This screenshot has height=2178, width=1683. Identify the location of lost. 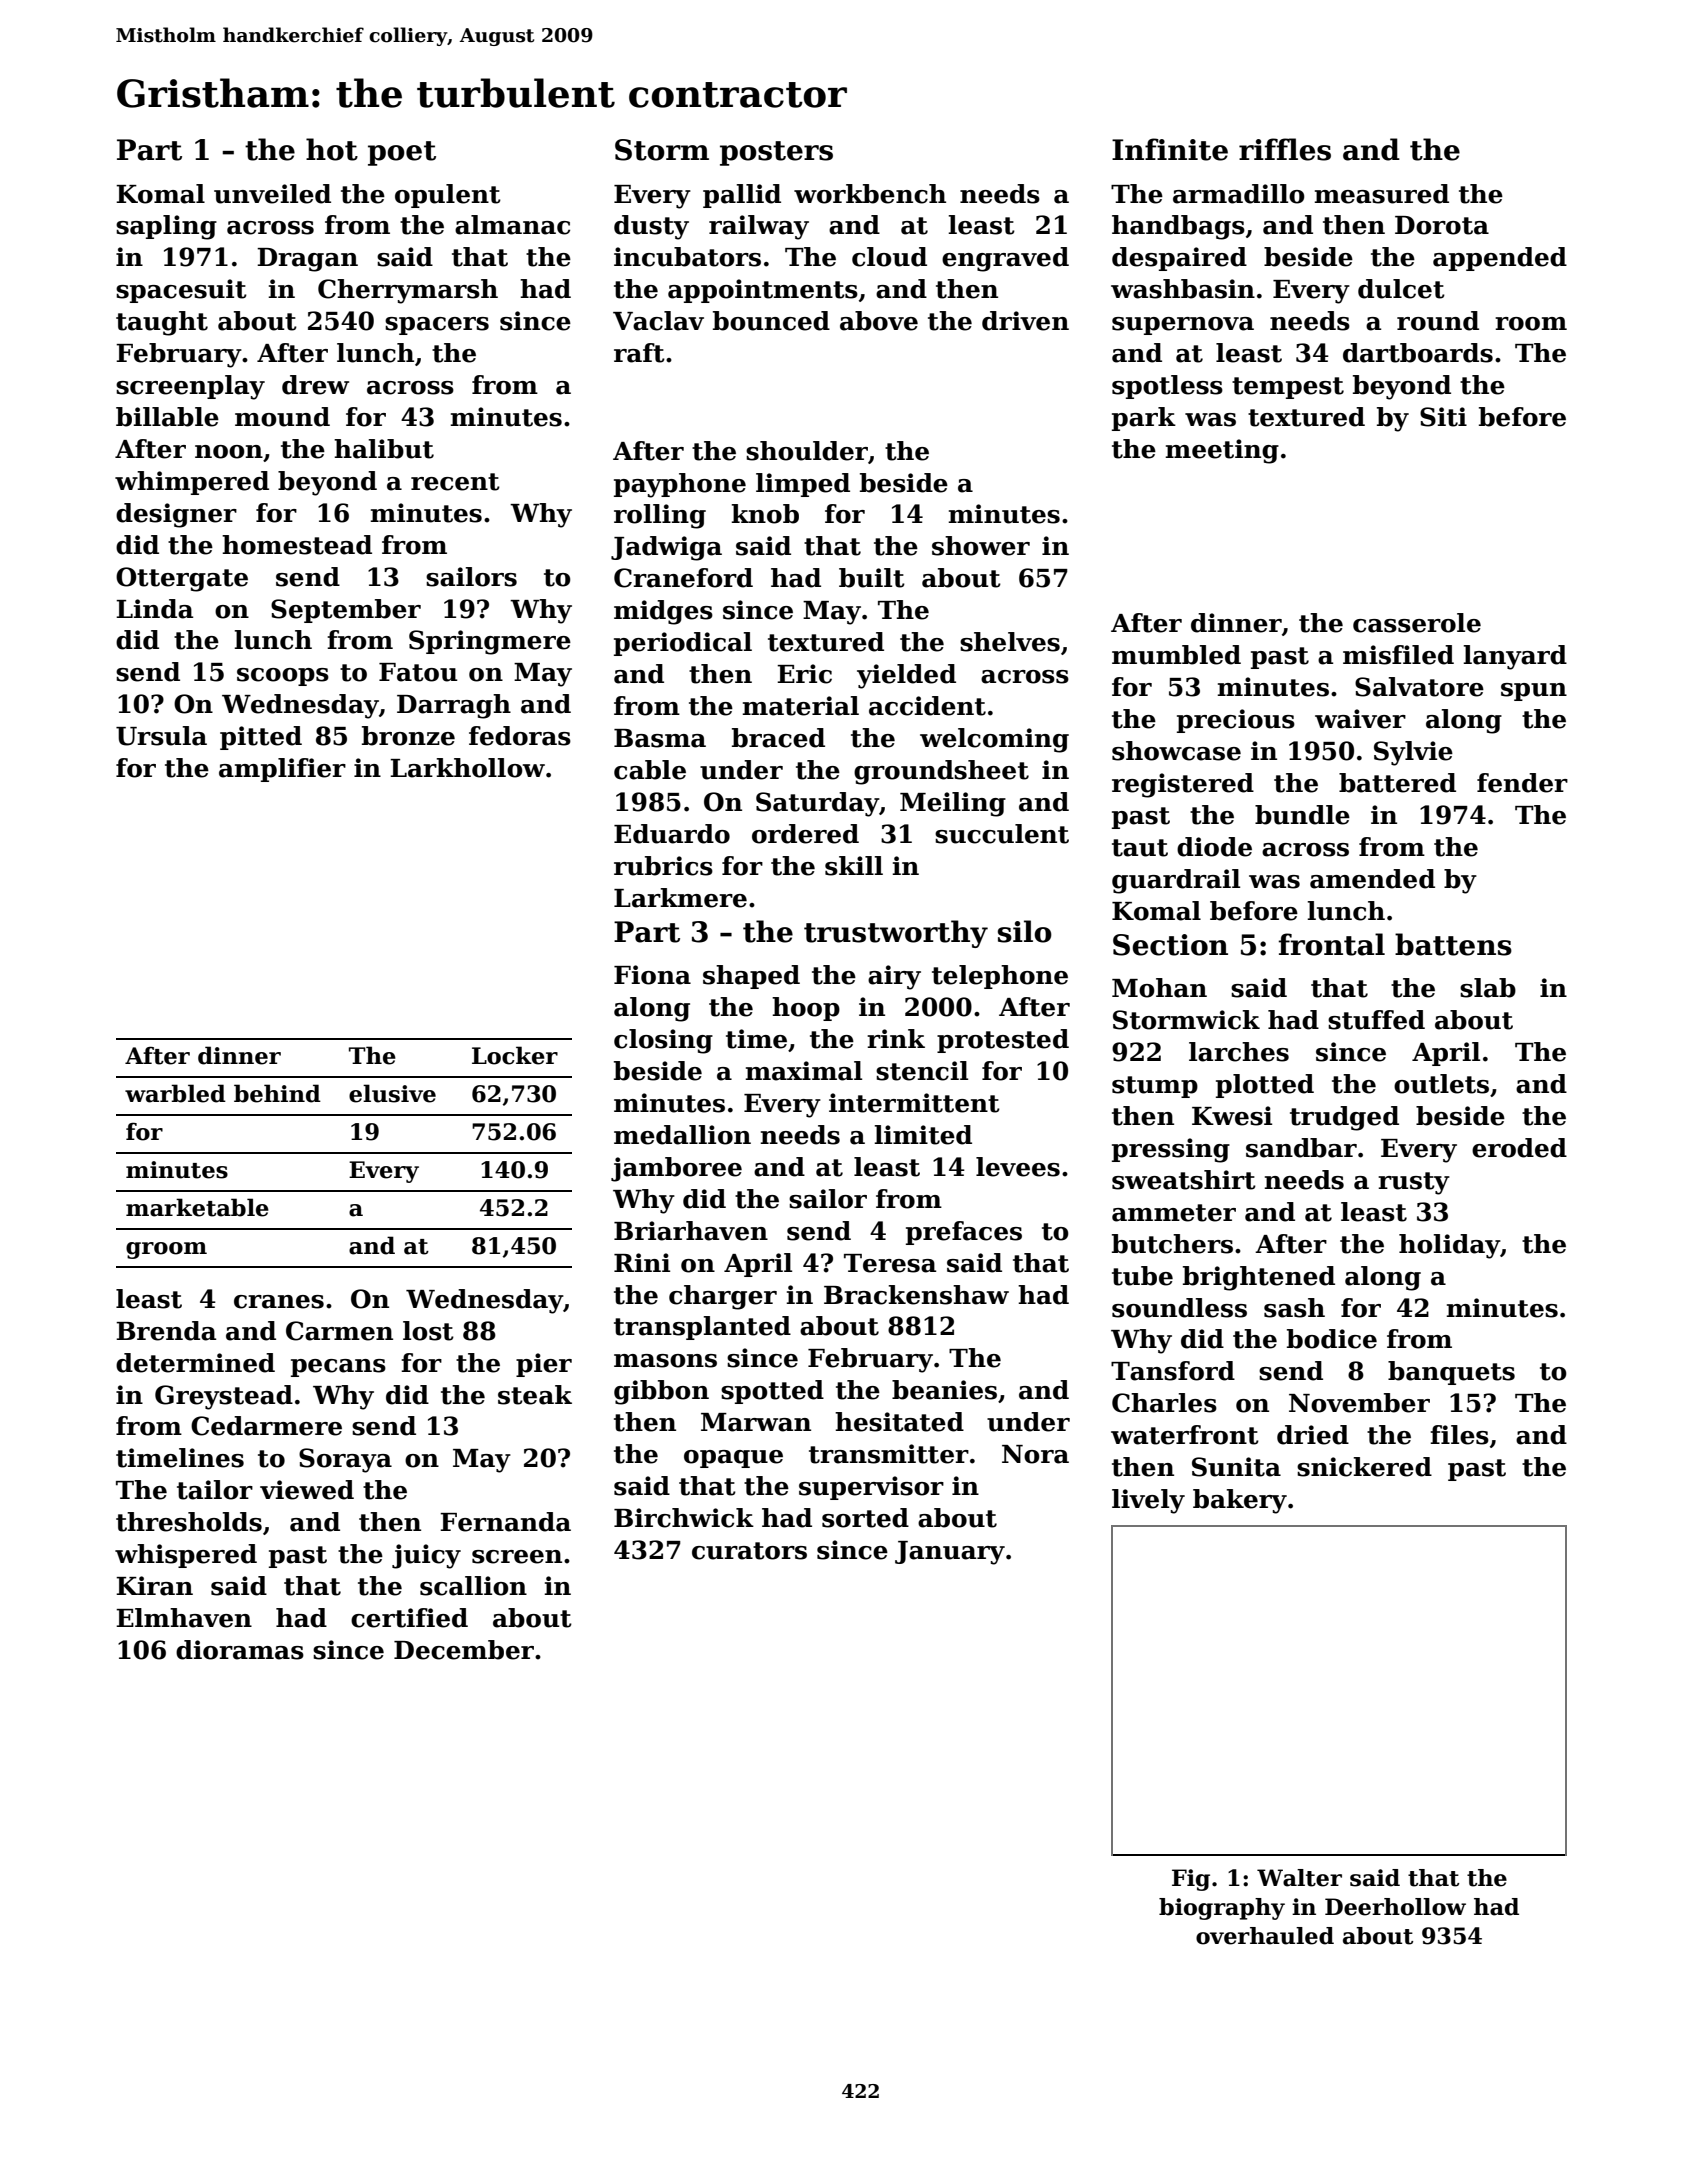
(428, 1331).
